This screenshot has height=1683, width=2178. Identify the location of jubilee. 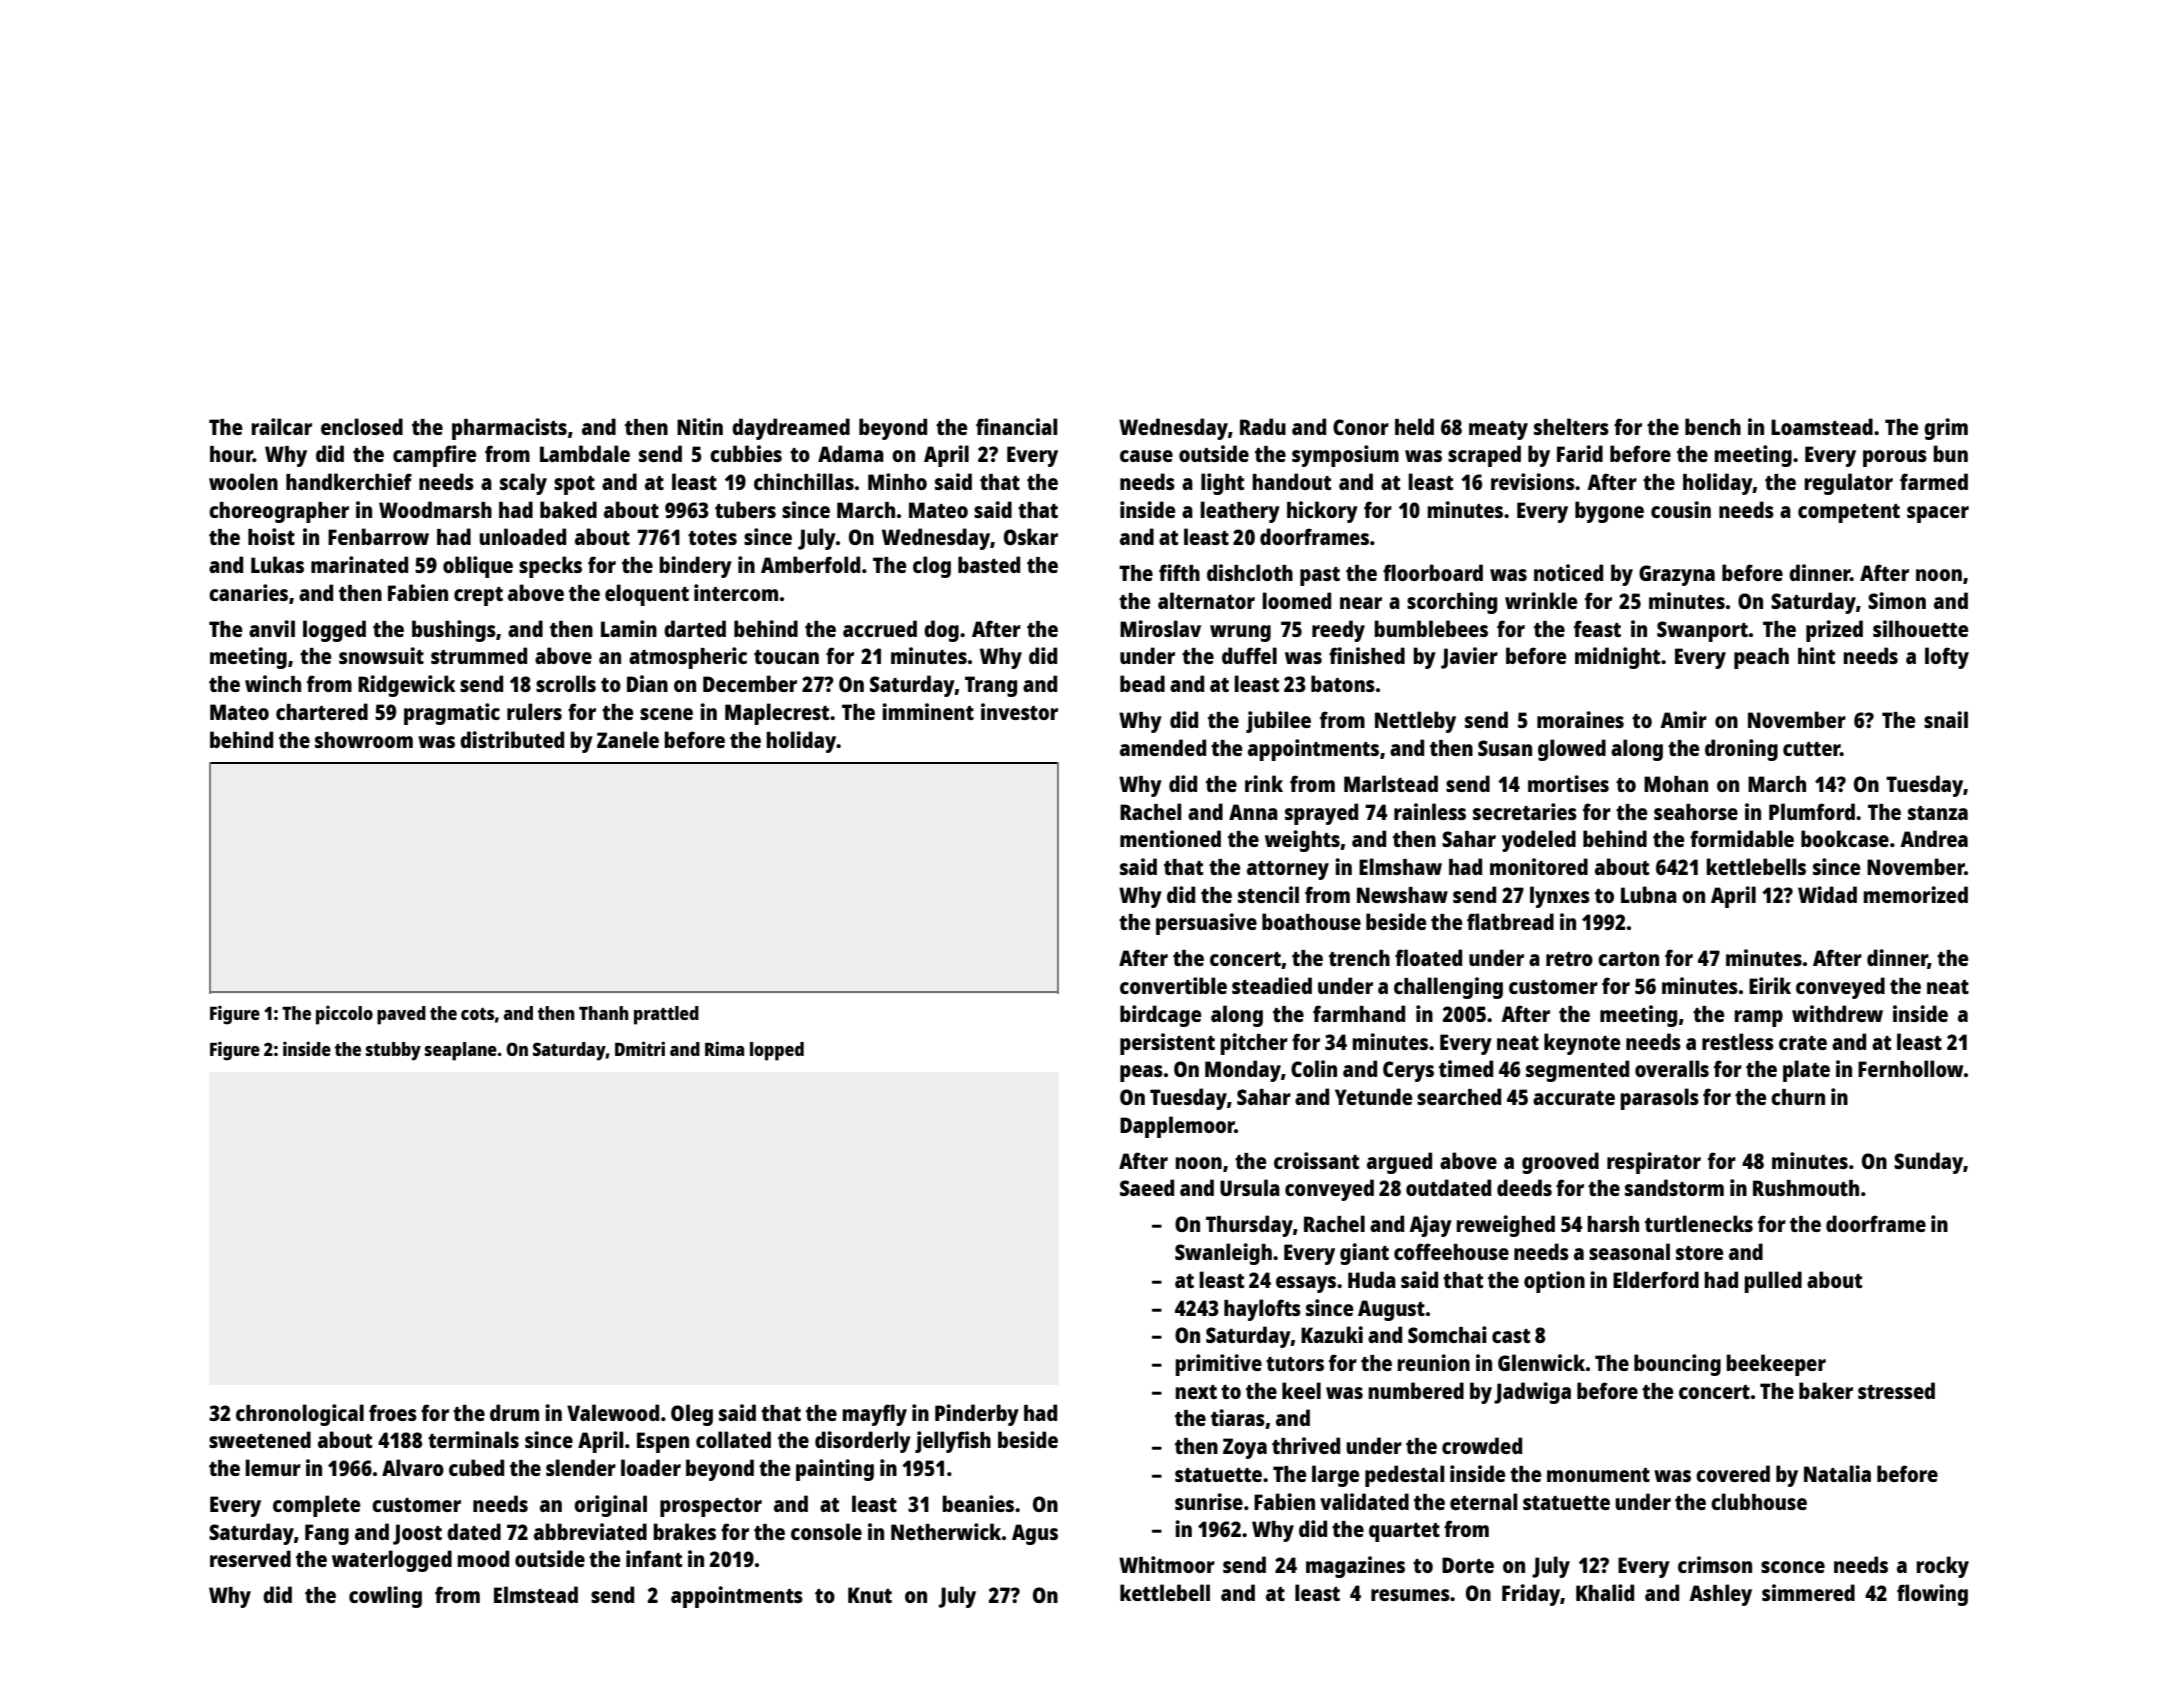
(1278, 722).
